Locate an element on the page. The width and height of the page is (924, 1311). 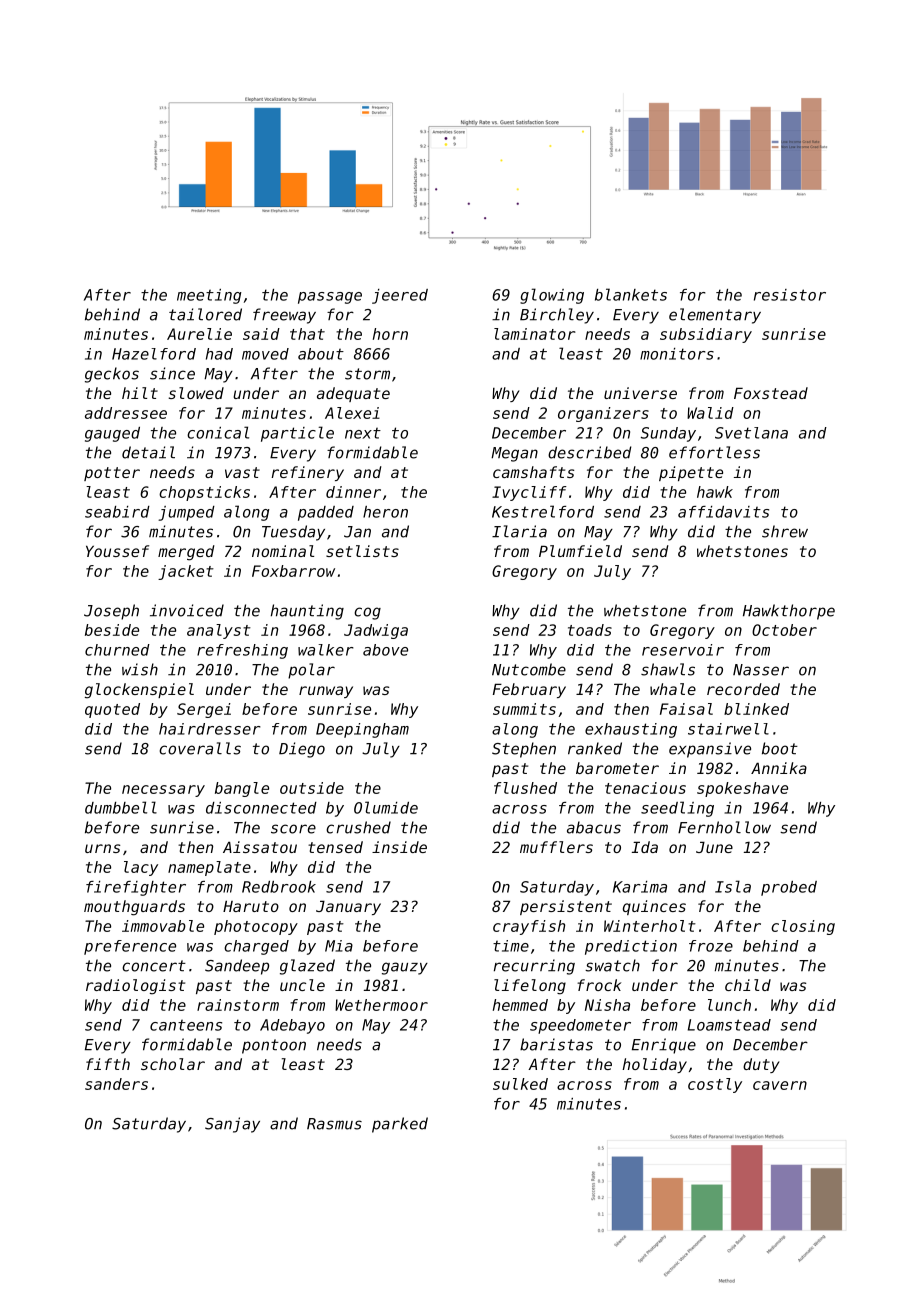
outside is located at coordinates (312, 788).
